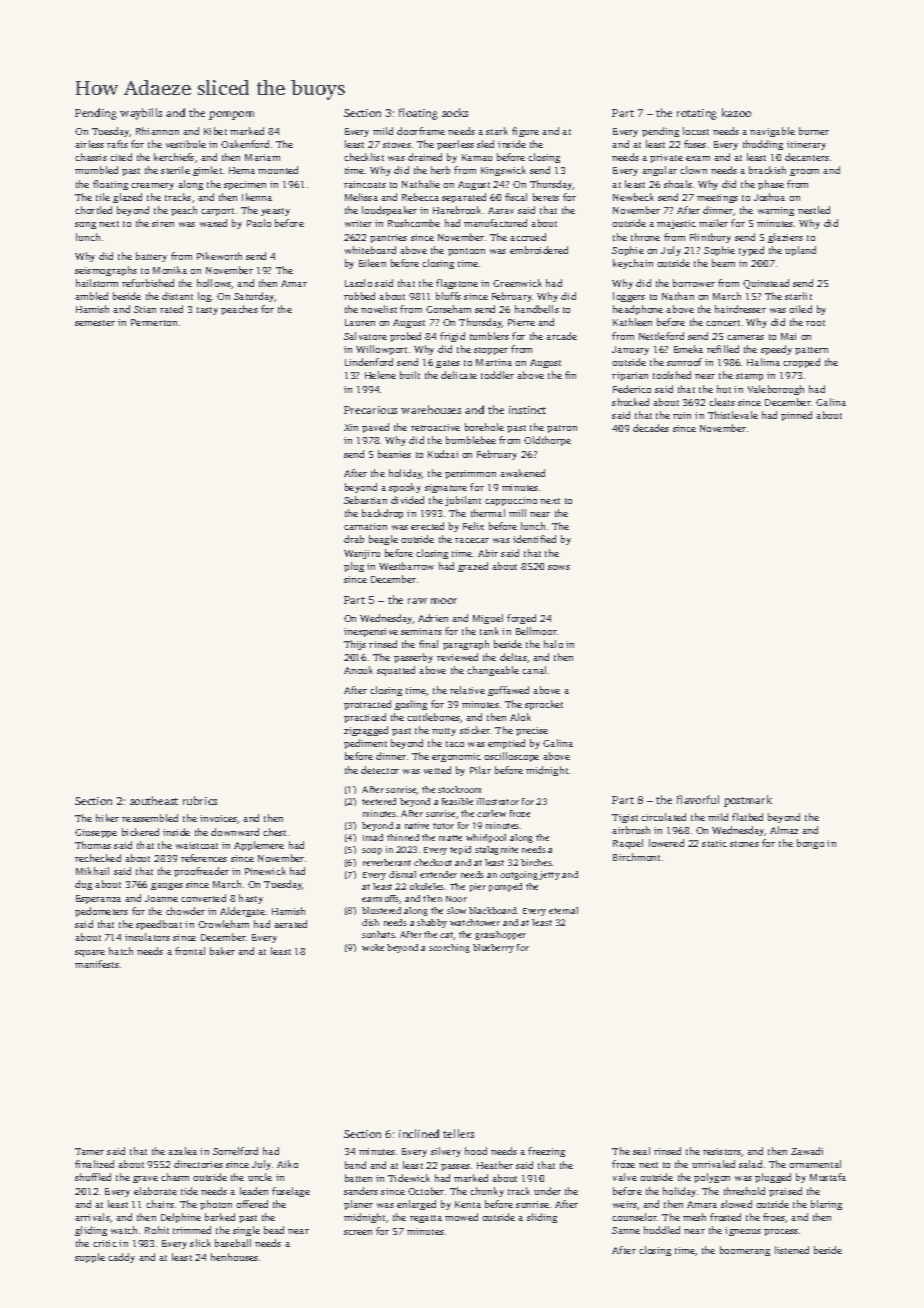 The height and width of the screenshot is (1308, 924). I want to click on Abir, so click(488, 553).
